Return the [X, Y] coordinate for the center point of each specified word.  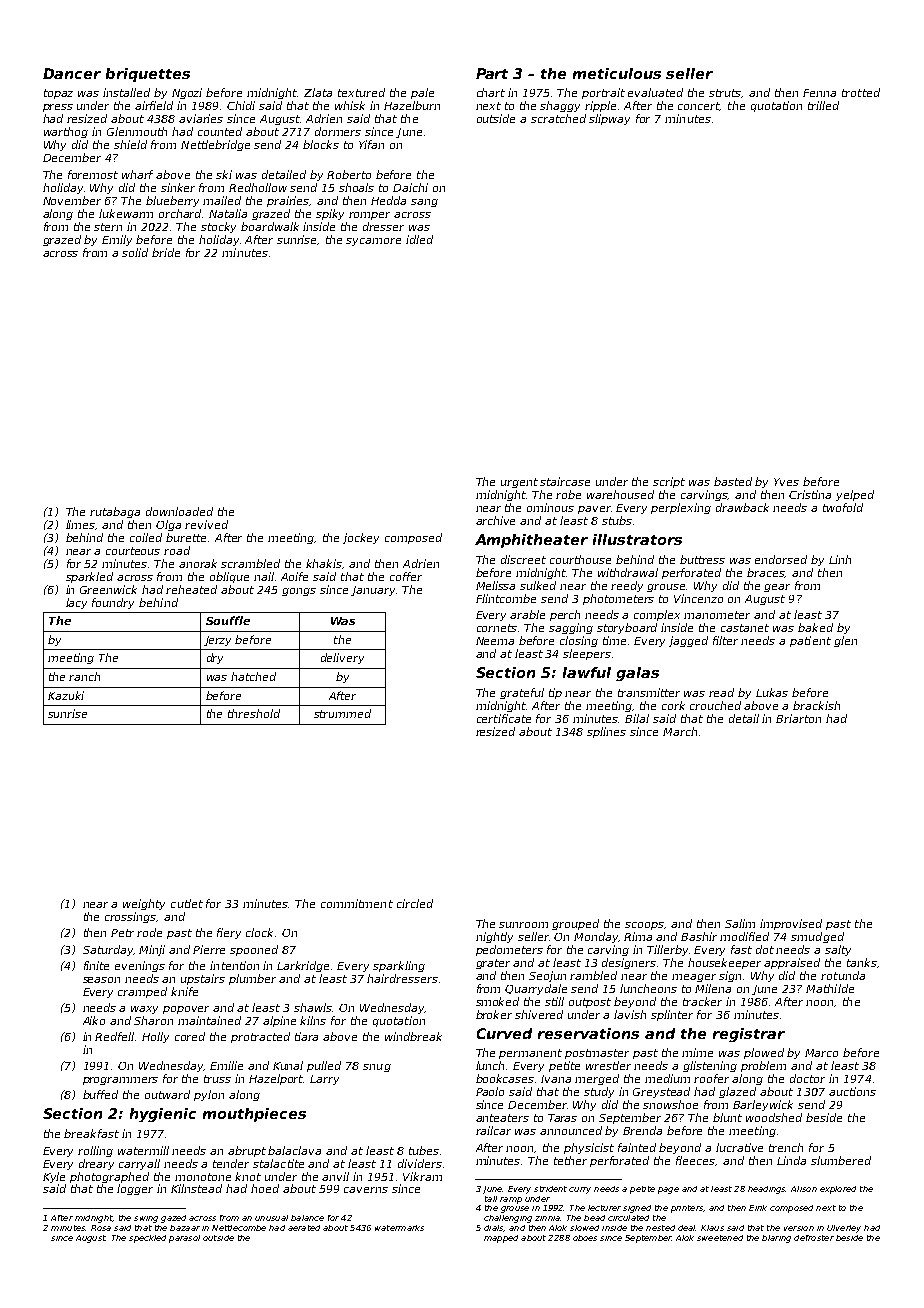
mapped [501, 1239]
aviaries [201, 118]
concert [699, 106]
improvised [791, 924]
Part [492, 73]
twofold [843, 507]
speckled [147, 1239]
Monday [596, 937]
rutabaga [115, 512]
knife [184, 991]
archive [495, 520]
